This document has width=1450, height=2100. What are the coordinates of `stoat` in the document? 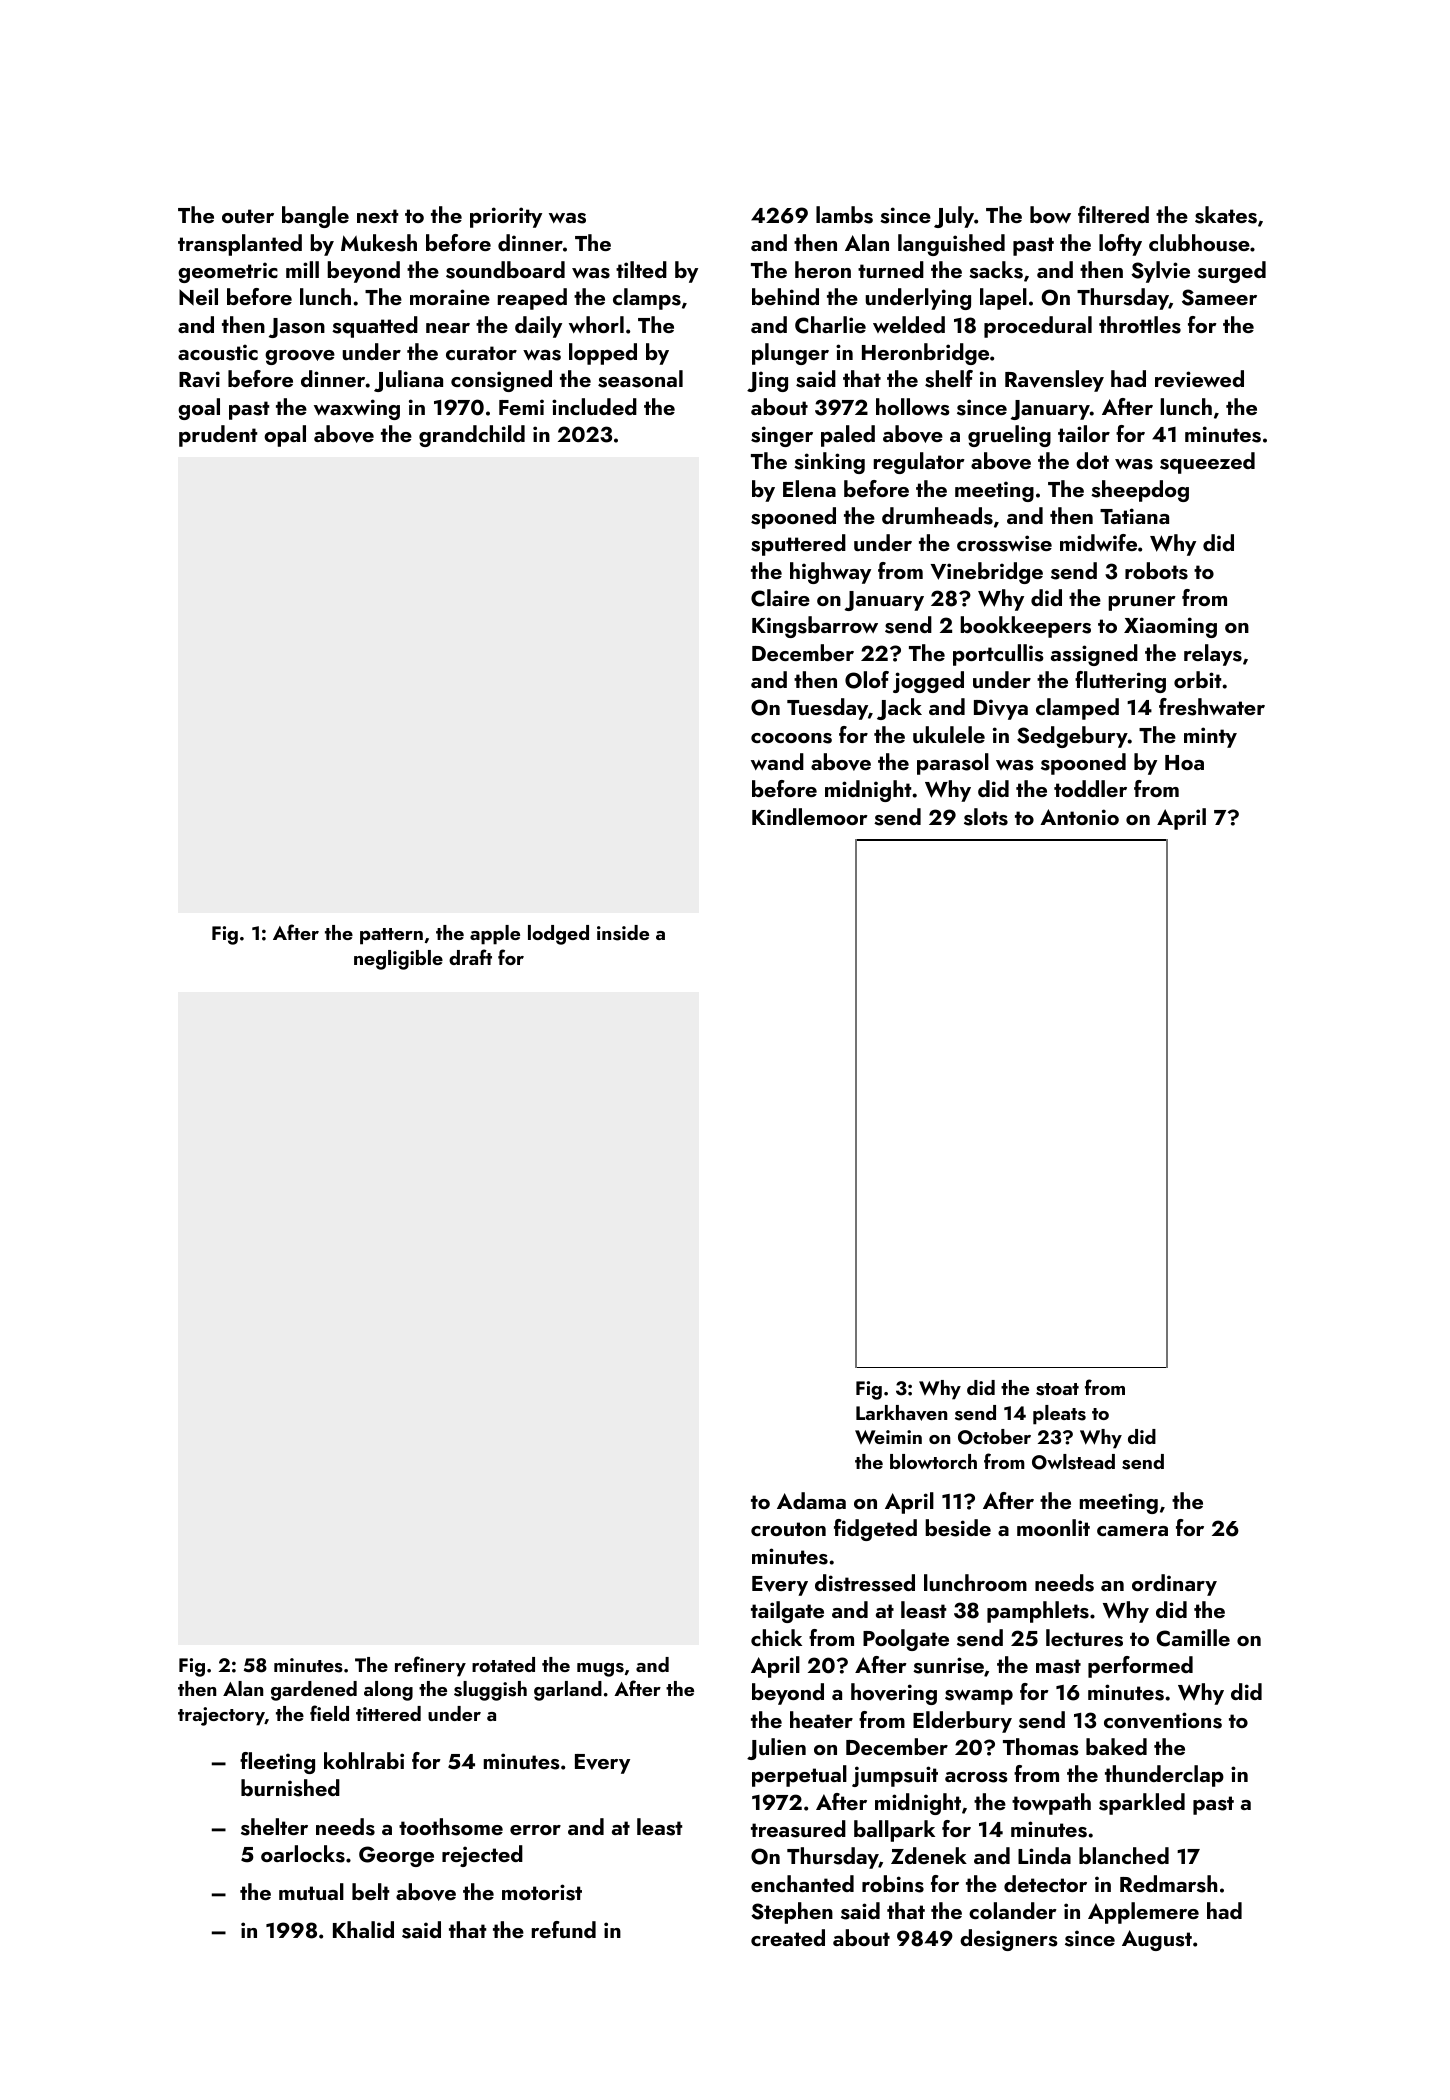 It's located at (1057, 1389).
